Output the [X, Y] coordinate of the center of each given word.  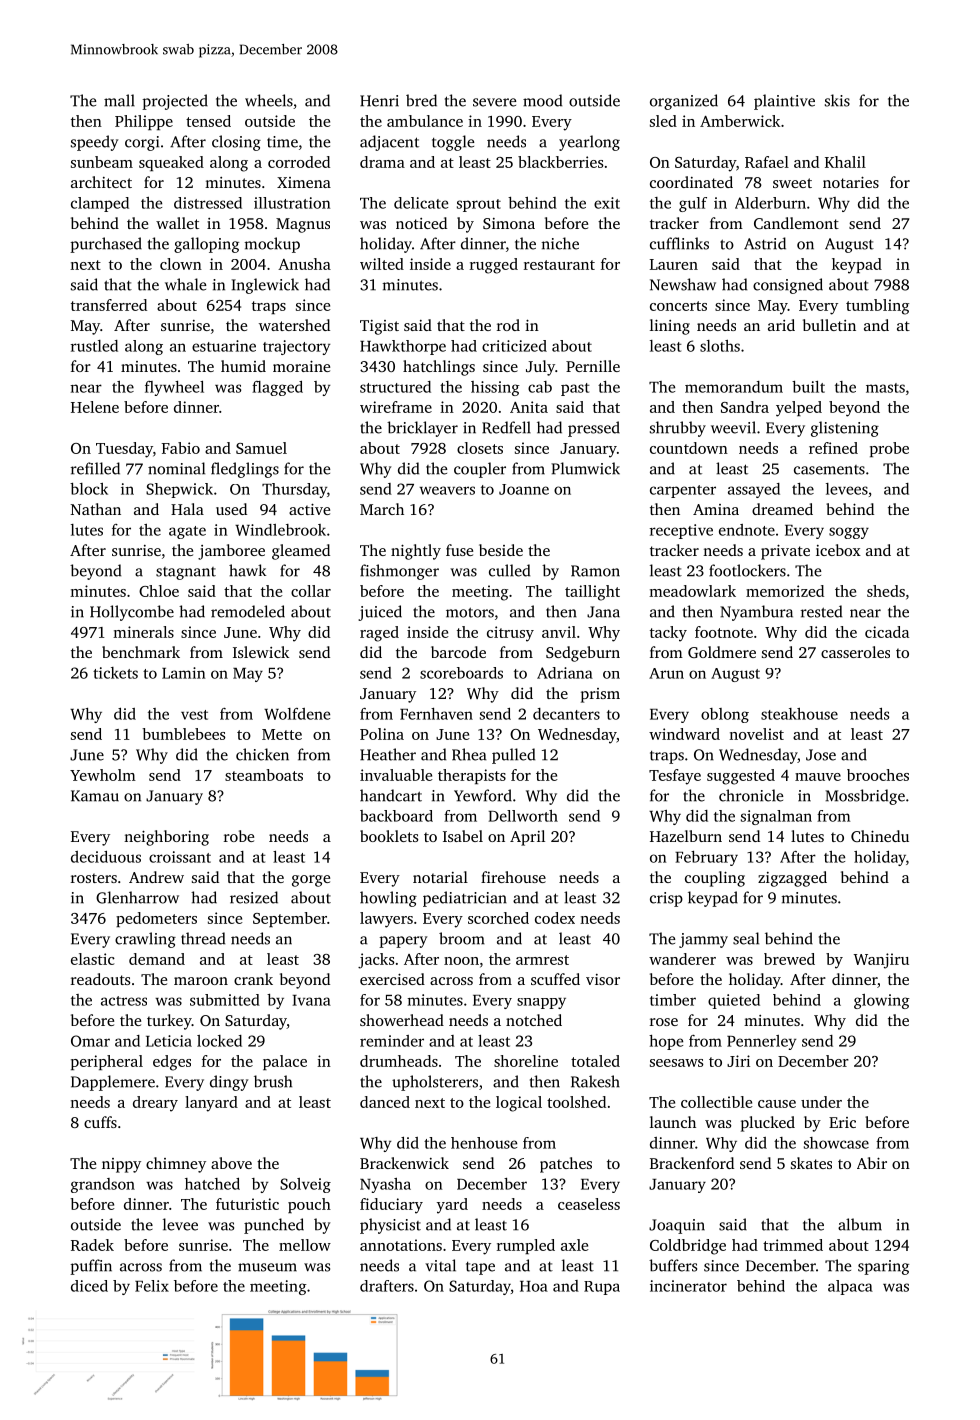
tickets [115, 673]
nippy [121, 1165]
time [282, 142]
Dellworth [523, 816]
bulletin [829, 325]
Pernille [593, 366]
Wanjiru [881, 961]
